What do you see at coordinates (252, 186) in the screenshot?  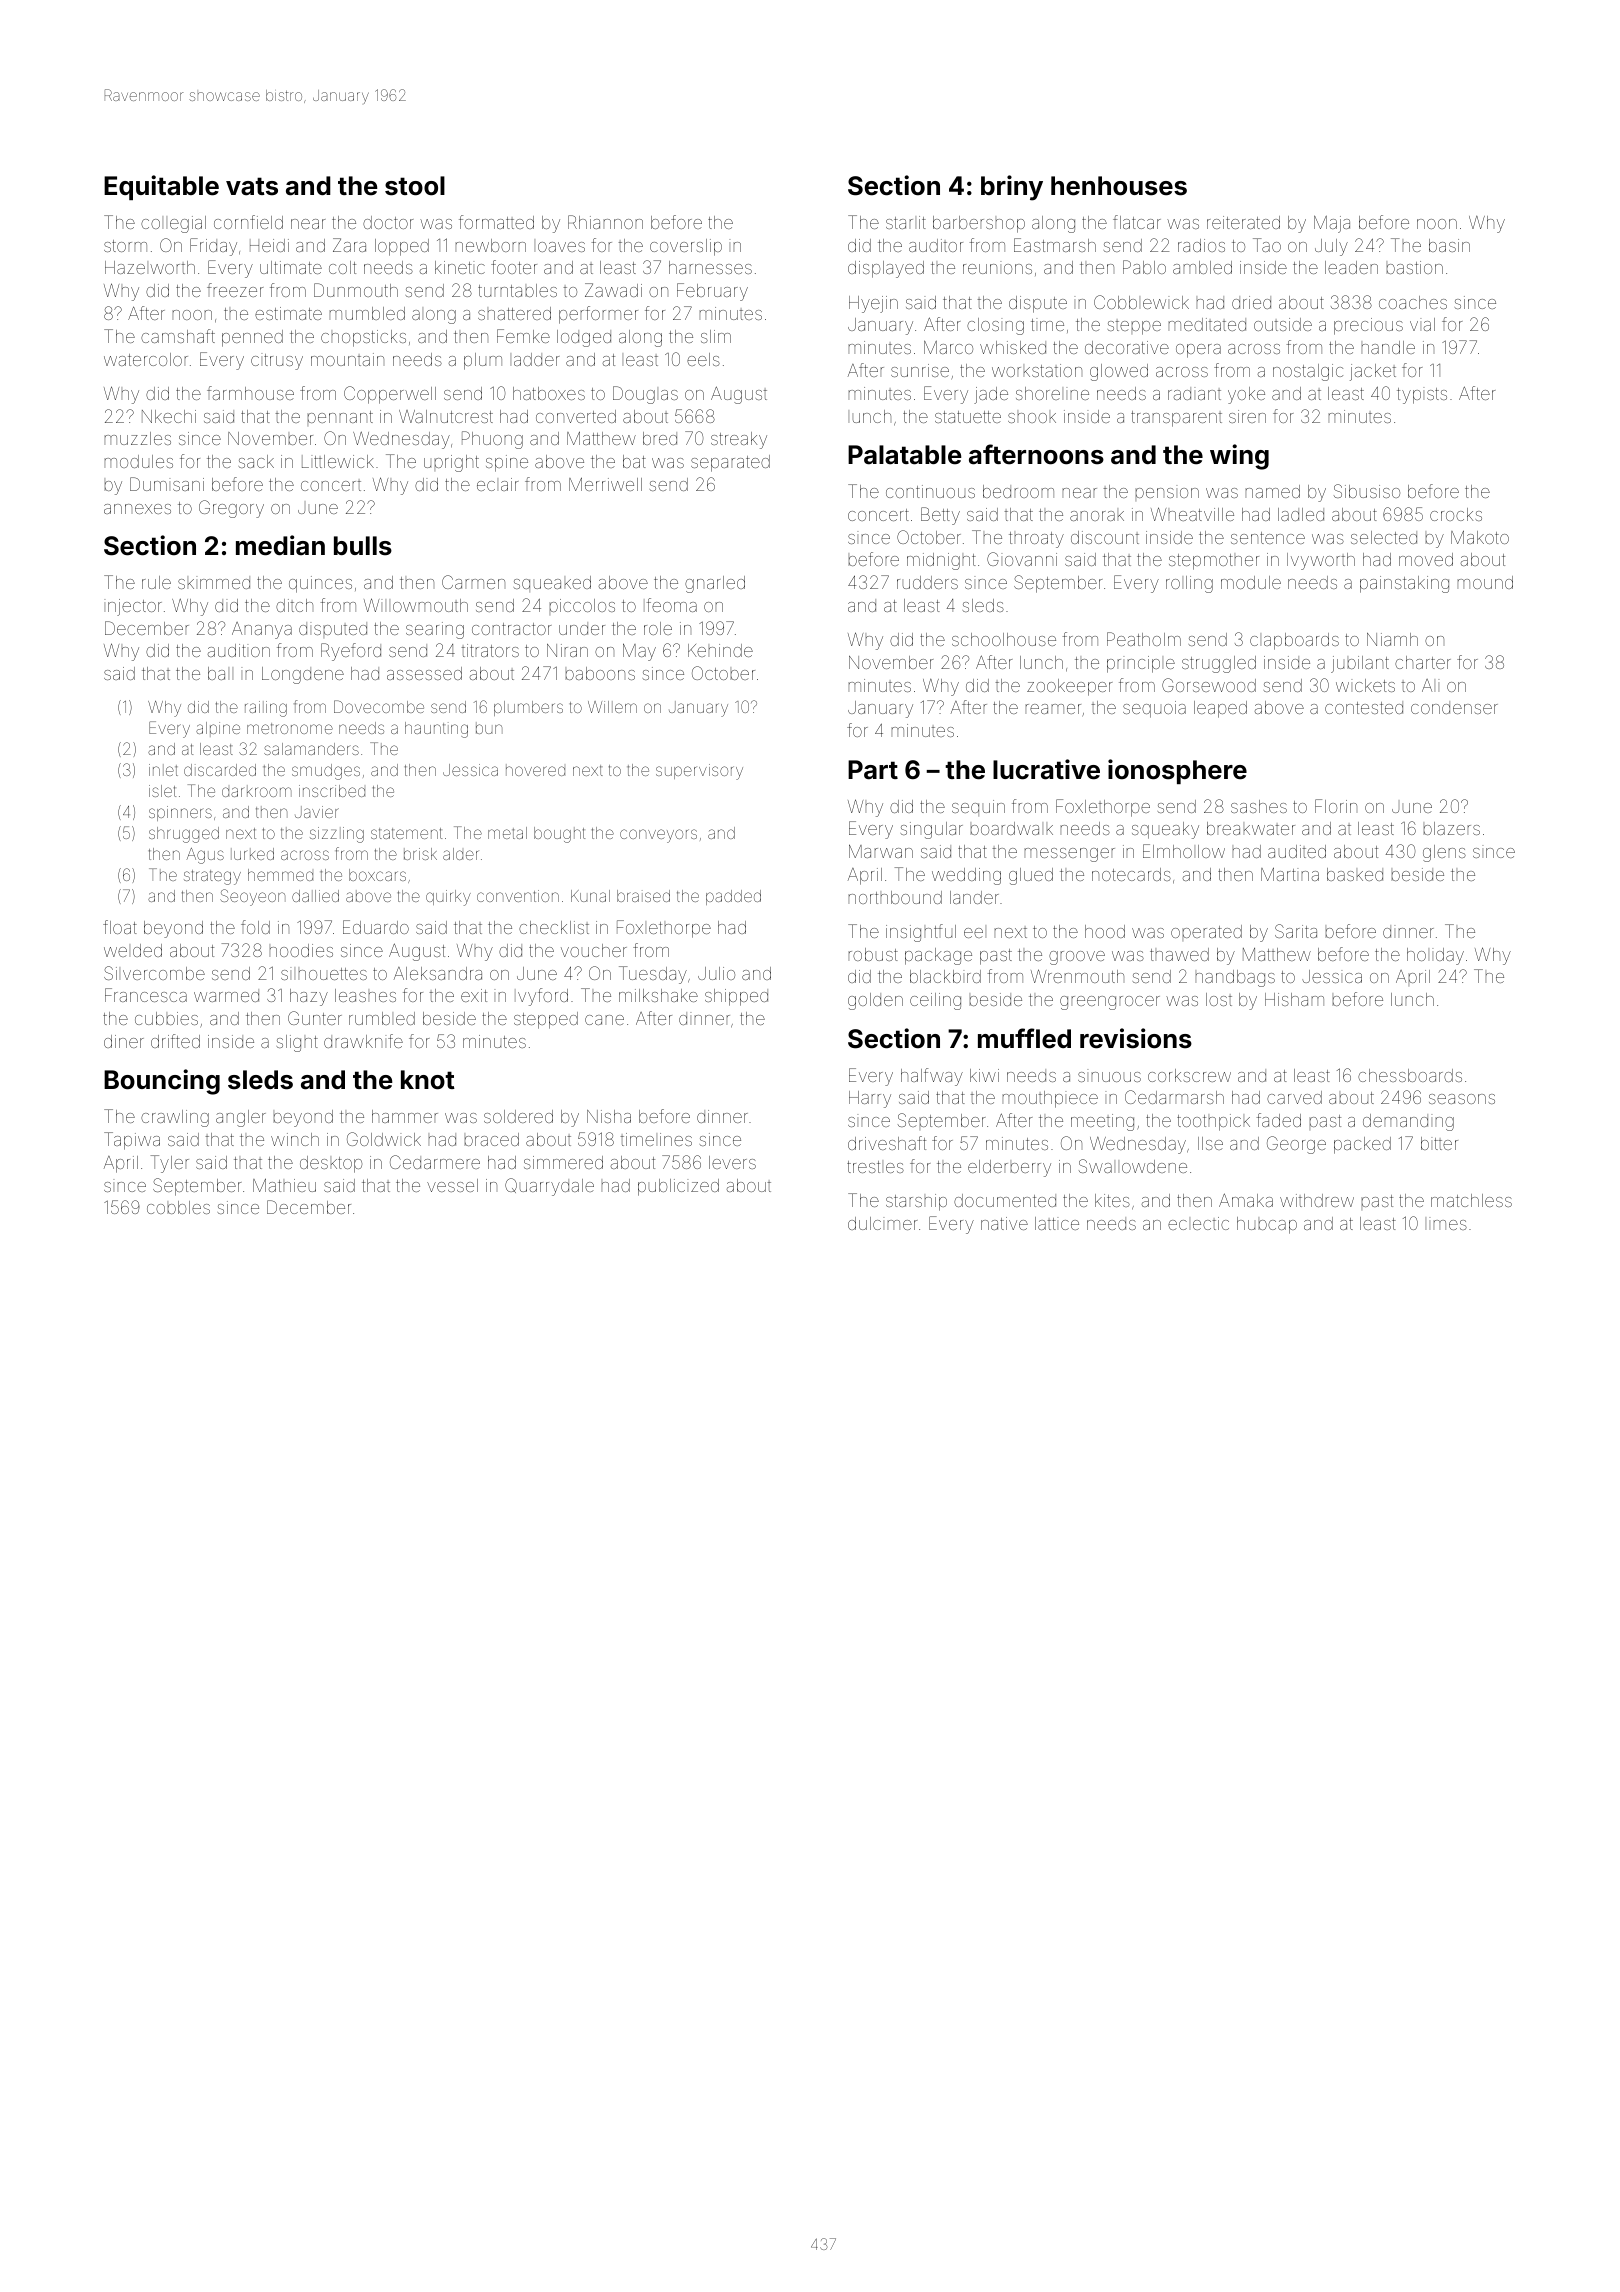 I see `vats` at bounding box center [252, 186].
